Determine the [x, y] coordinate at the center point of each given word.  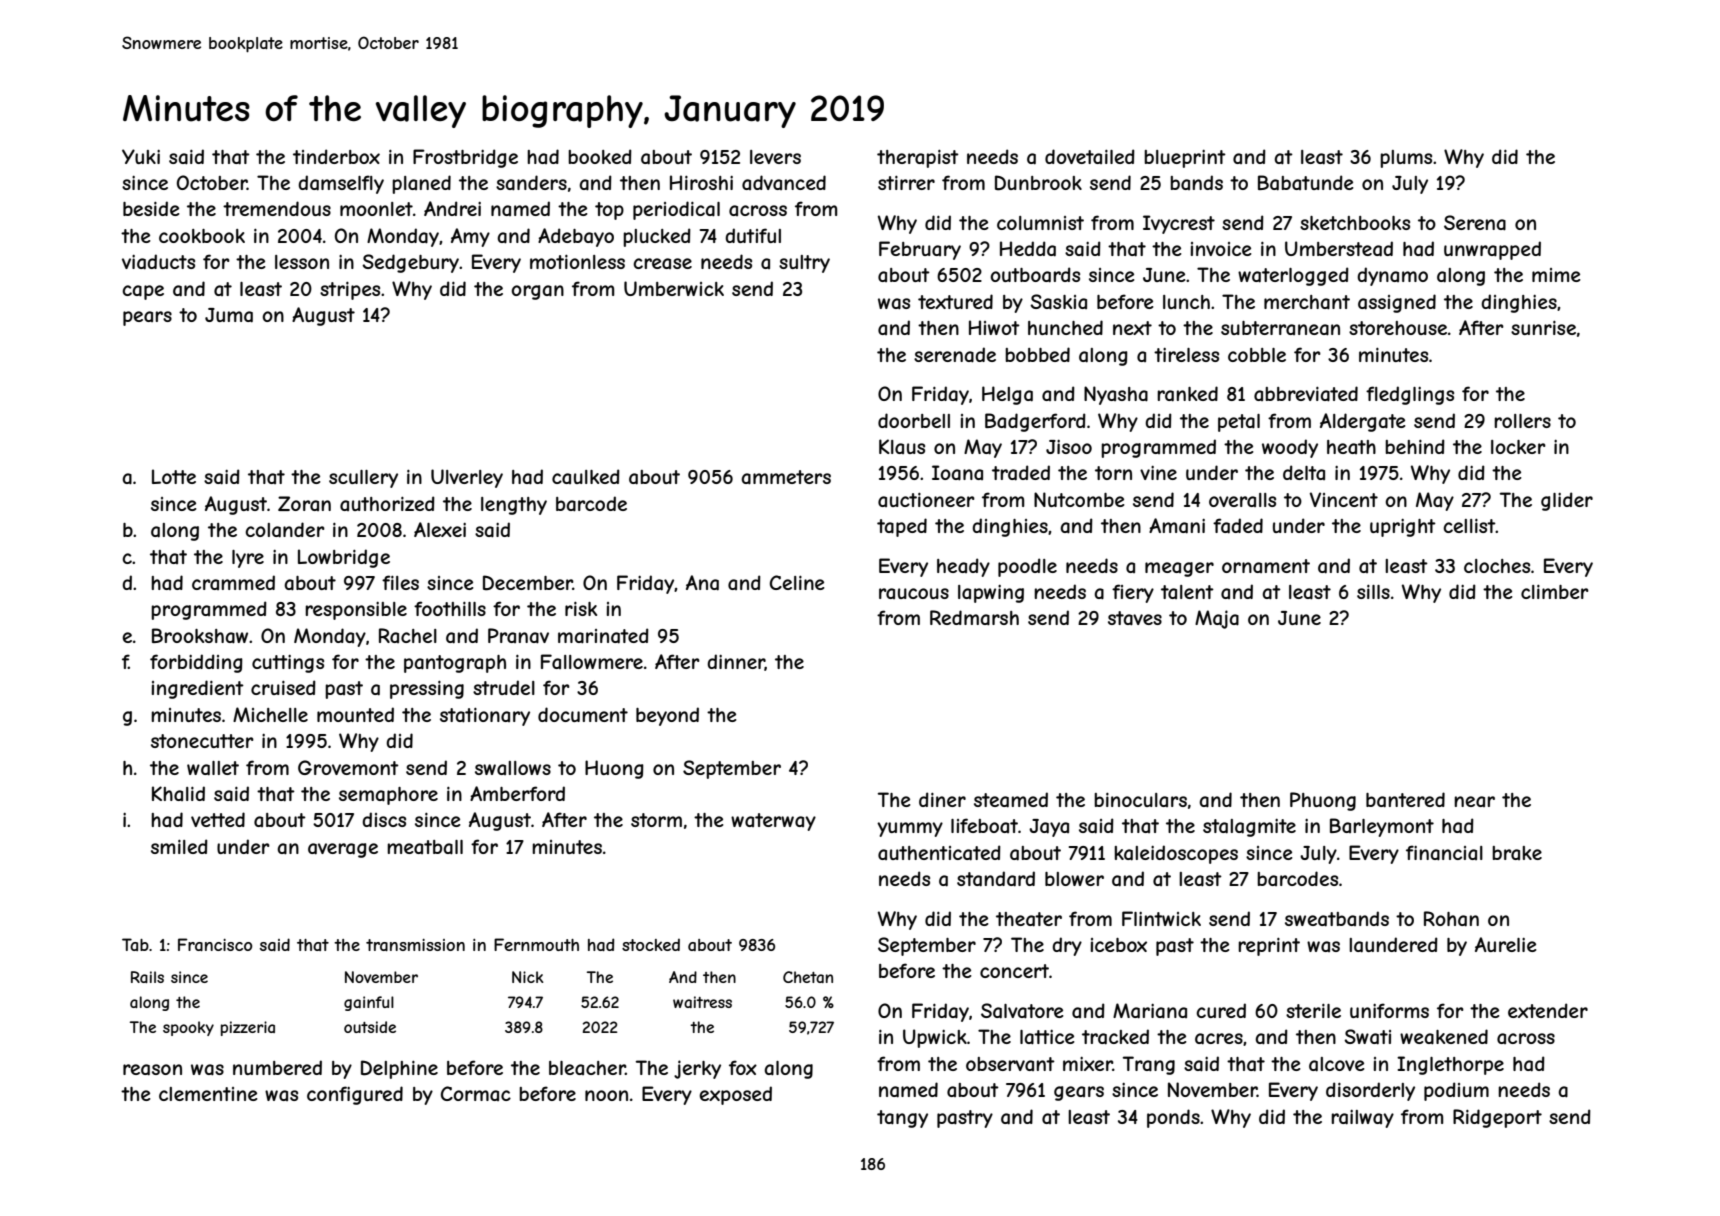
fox [743, 1067]
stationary [485, 717]
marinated [603, 636]
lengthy [514, 506]
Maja [1217, 619]
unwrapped [1492, 250]
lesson [302, 262]
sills [1373, 592]
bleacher [587, 1068]
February [920, 250]
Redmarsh [974, 618]
